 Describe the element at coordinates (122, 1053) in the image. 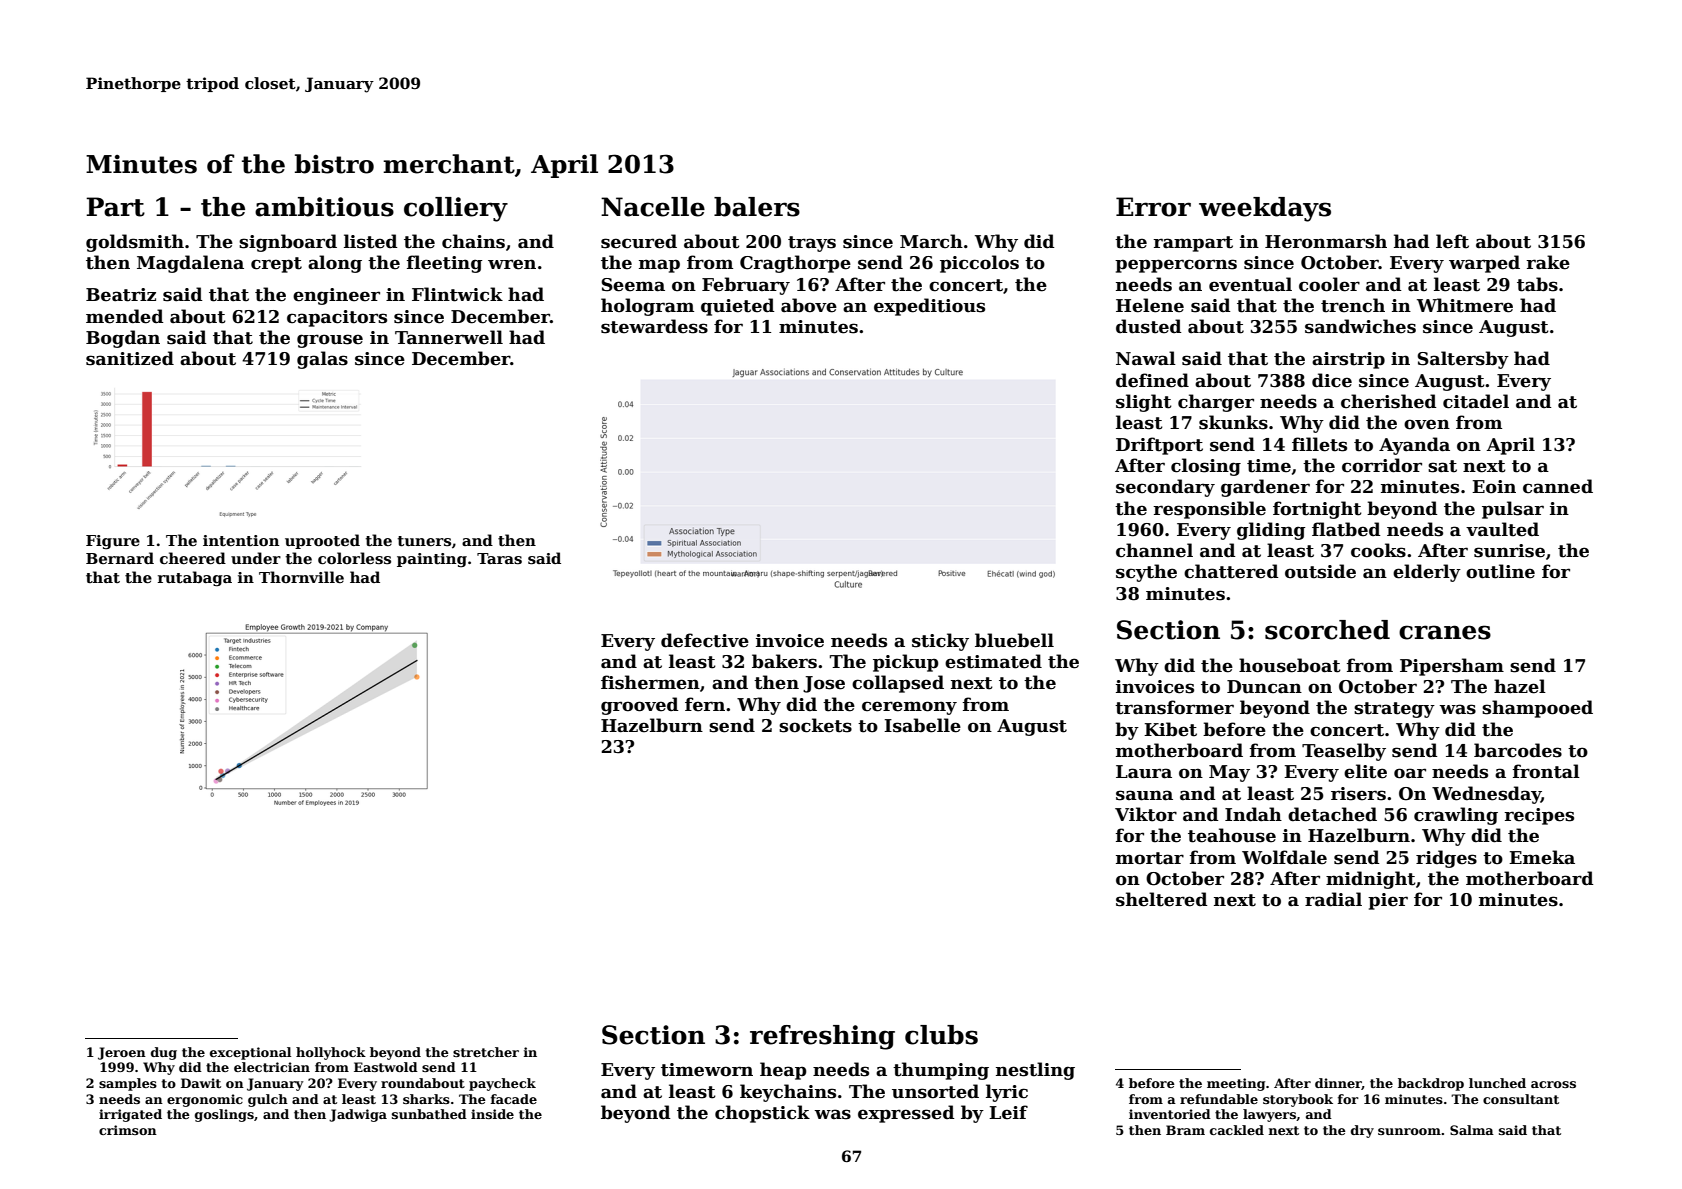

I see `Jeroen` at that location.
